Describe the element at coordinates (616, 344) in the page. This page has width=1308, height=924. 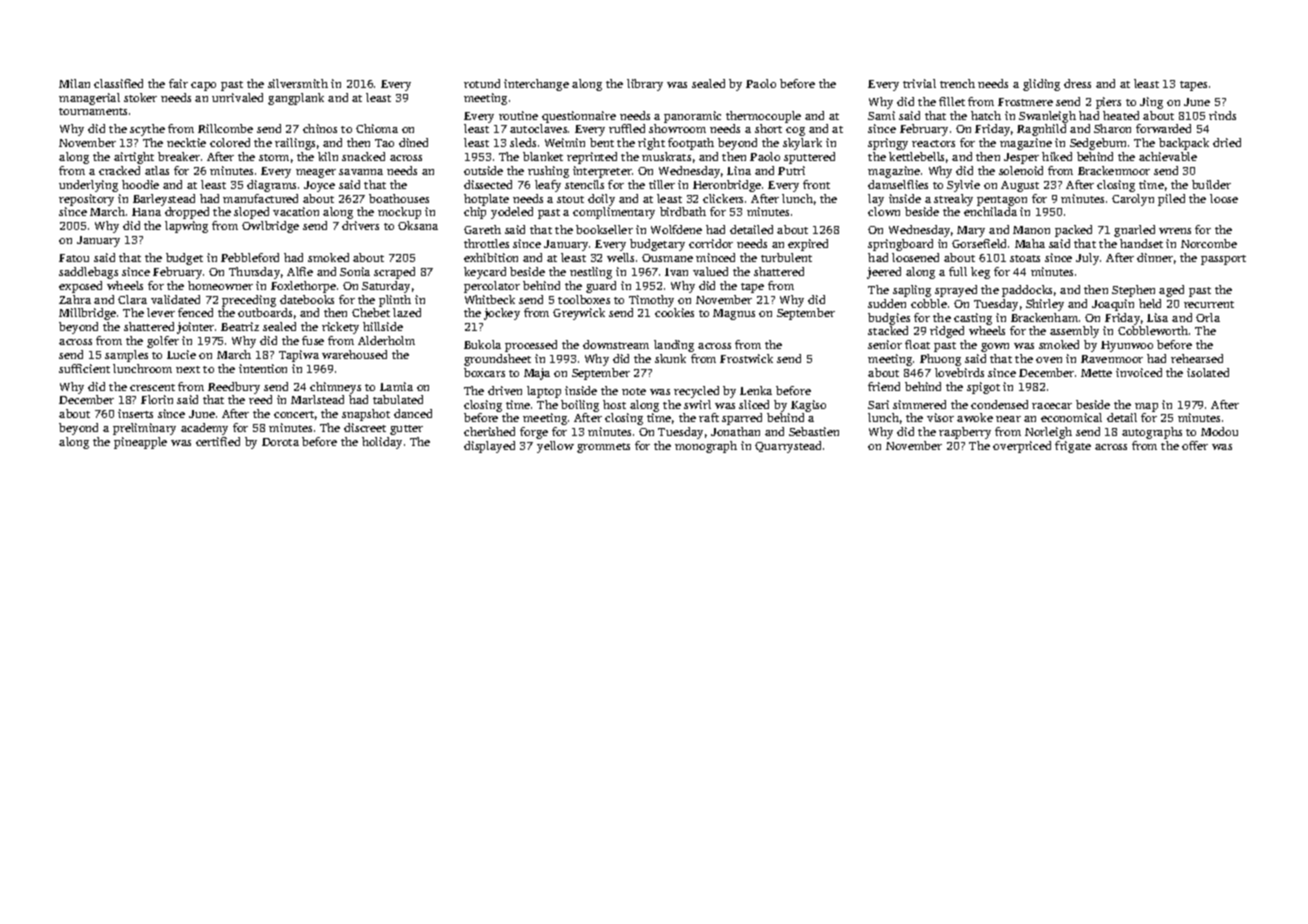
I see `downstream` at that location.
